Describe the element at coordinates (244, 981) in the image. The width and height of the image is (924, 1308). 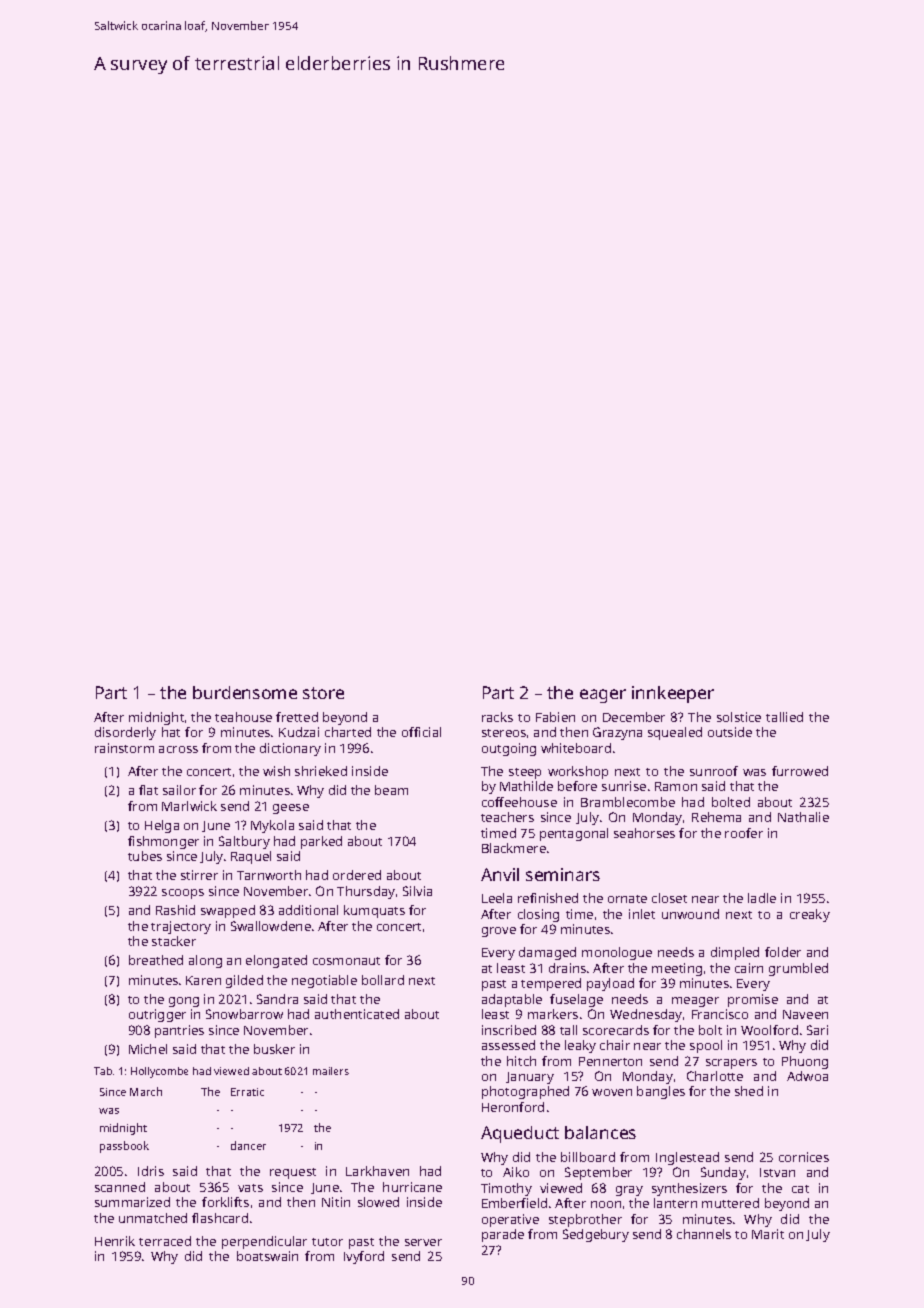
I see `gilded` at that location.
